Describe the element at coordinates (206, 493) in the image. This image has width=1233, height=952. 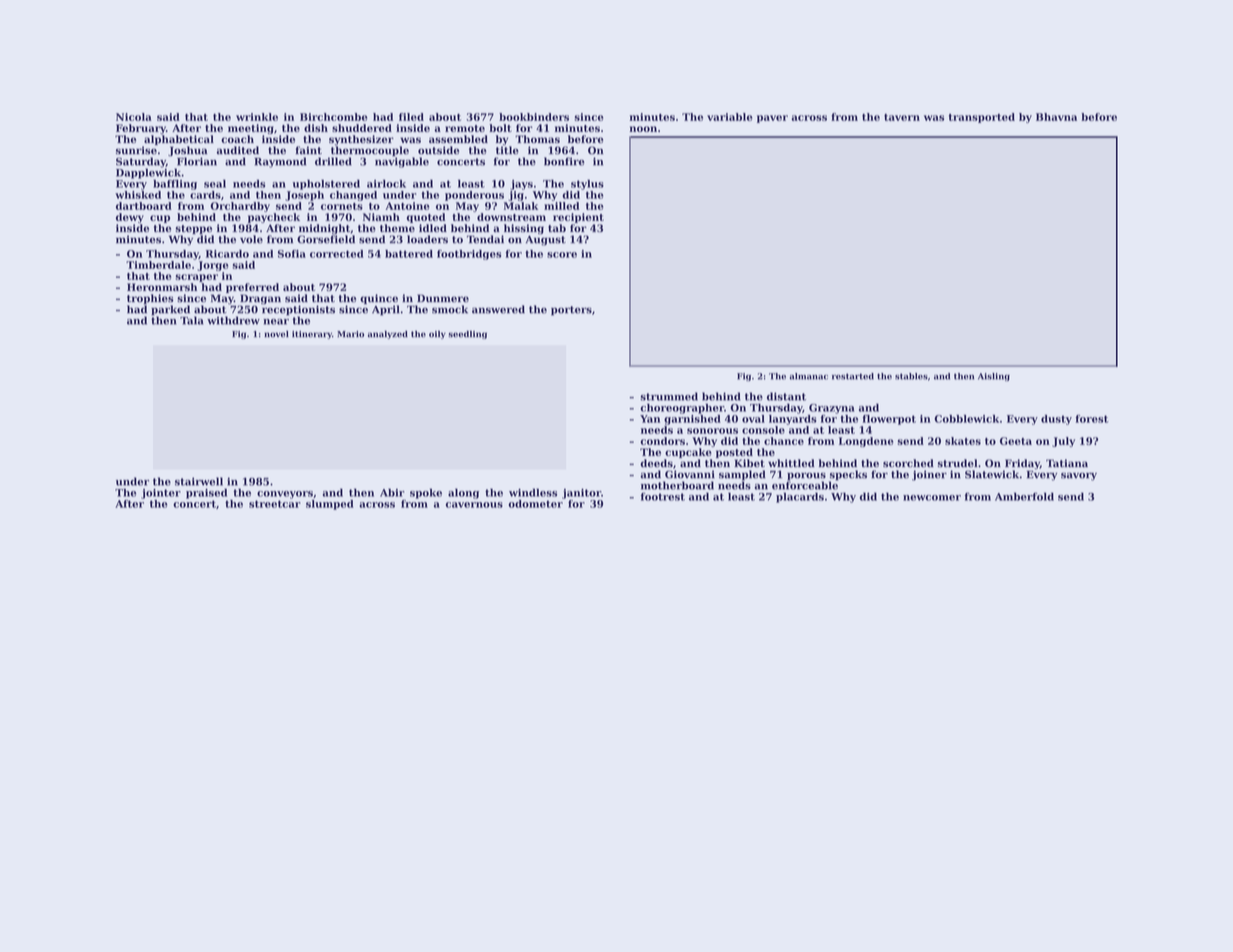
I see `praised` at that location.
